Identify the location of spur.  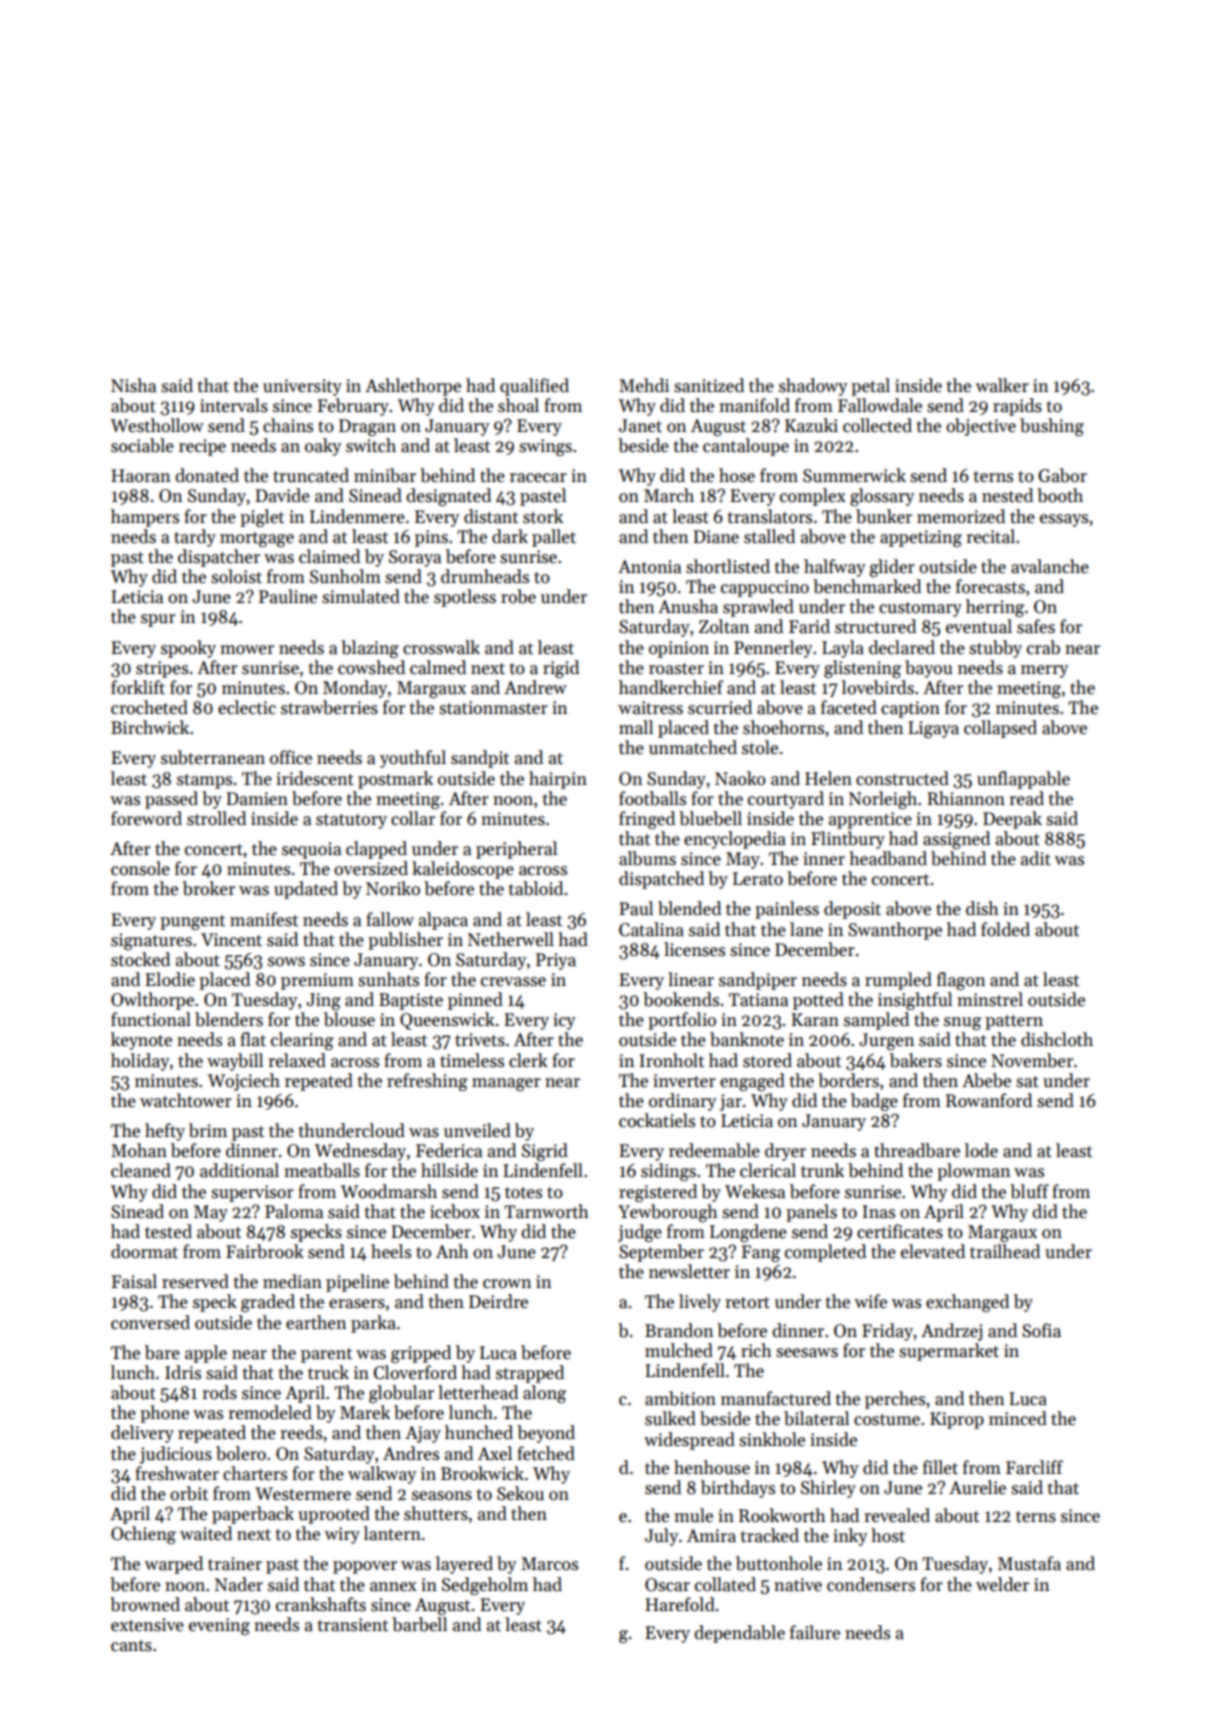
(158, 620).
